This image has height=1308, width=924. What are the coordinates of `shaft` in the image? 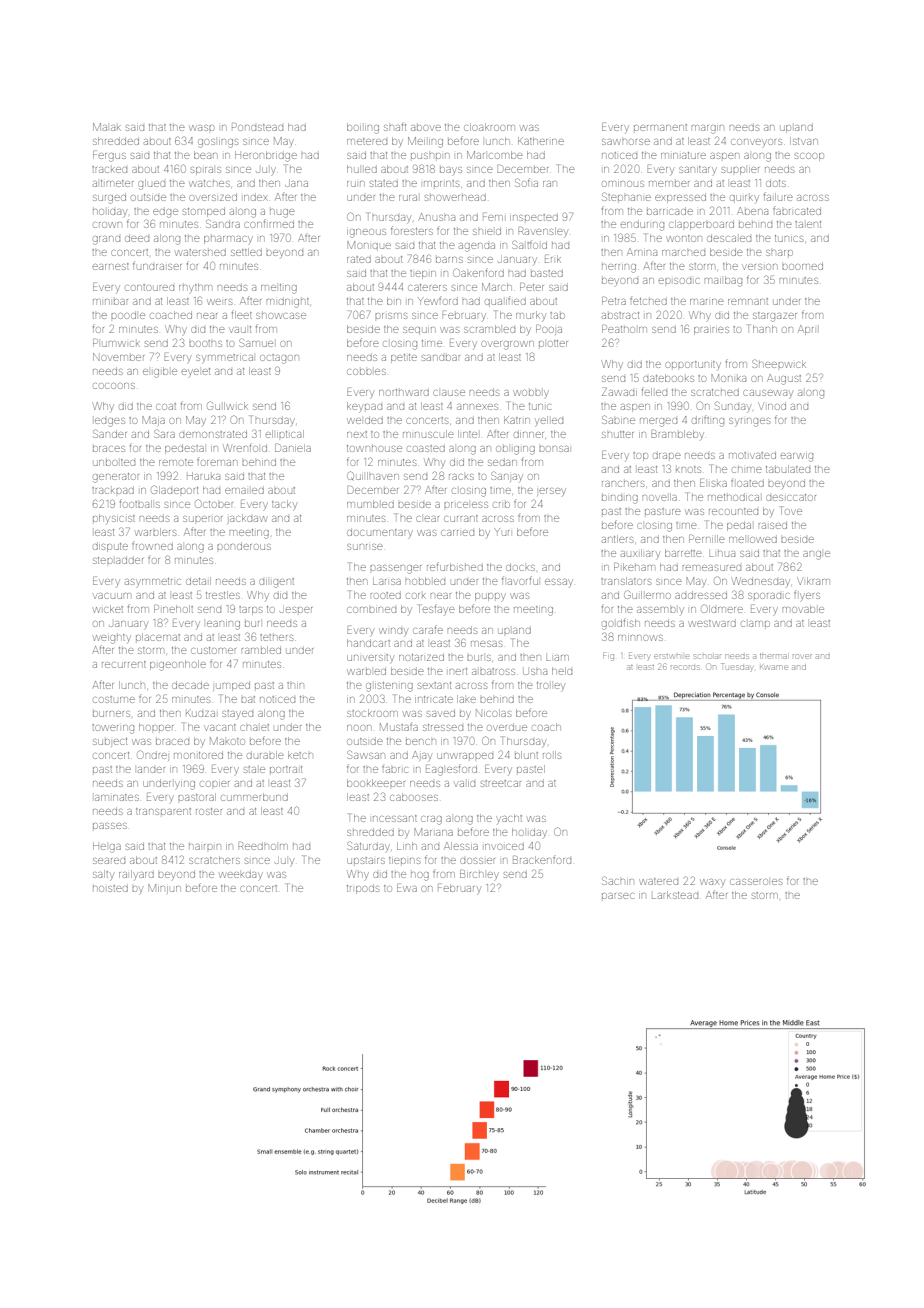 It's located at (395, 126).
